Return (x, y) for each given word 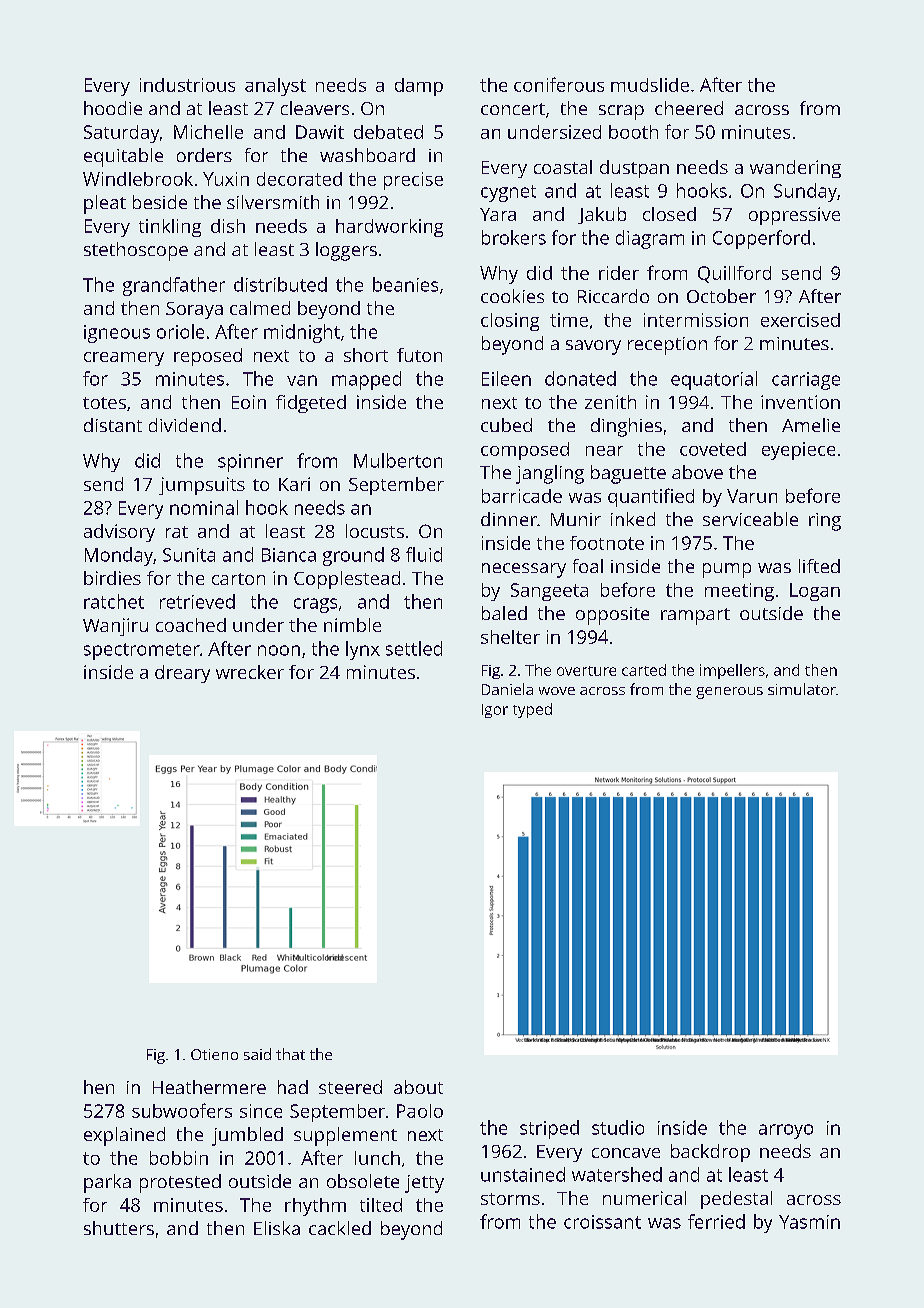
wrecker (250, 672)
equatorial (714, 380)
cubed (506, 425)
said (257, 1054)
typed (532, 710)
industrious (187, 85)
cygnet (508, 193)
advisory (119, 533)
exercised (800, 320)
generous (729, 693)
